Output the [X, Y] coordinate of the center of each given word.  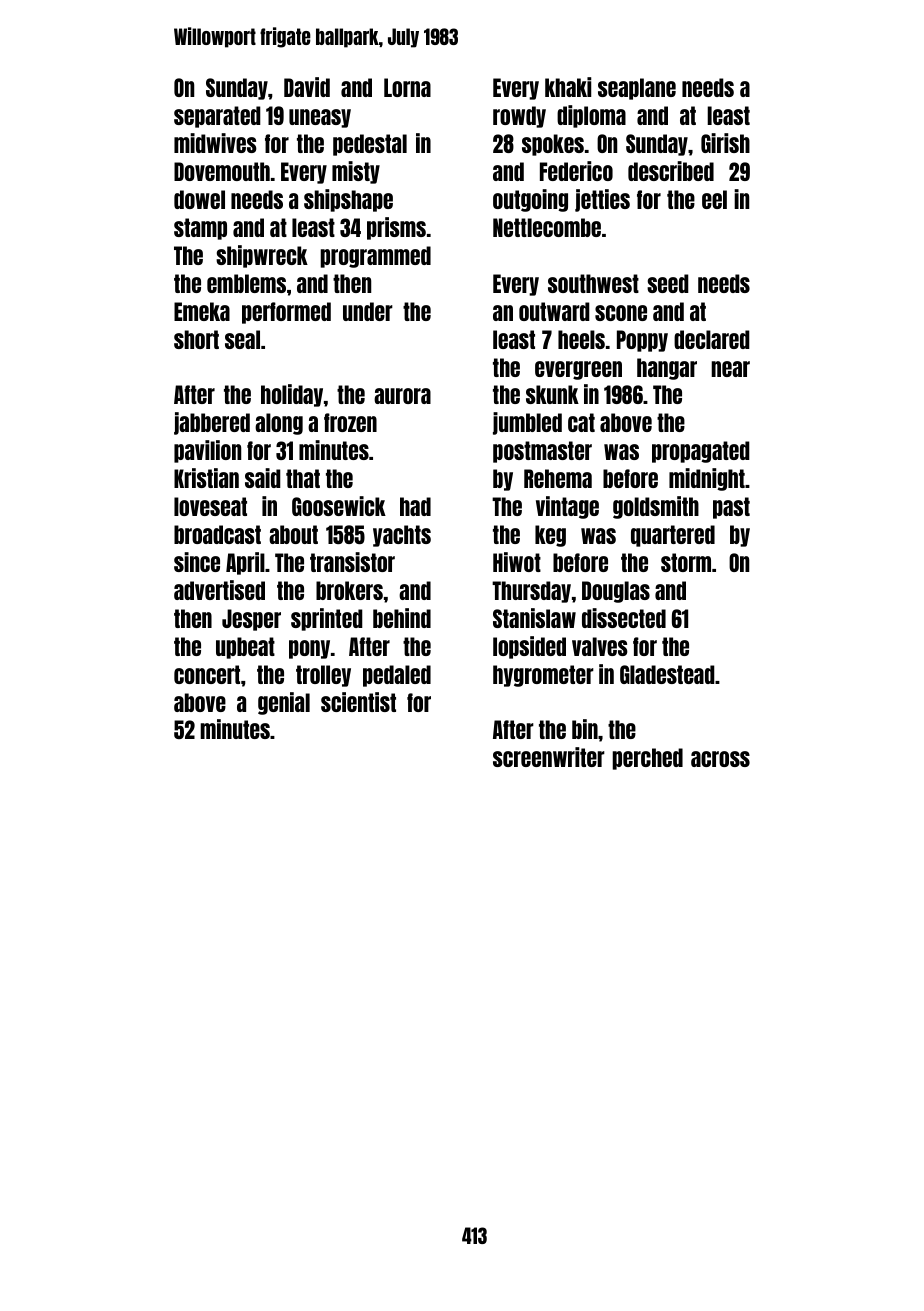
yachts [402, 536]
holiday [292, 395]
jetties [602, 200]
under [368, 311]
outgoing [530, 200]
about [293, 534]
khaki [568, 87]
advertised [219, 590]
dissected [624, 618]
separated [217, 117]
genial [284, 703]
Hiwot [517, 562]
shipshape [348, 200]
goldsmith [656, 507]
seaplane [637, 89]
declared [712, 339]
